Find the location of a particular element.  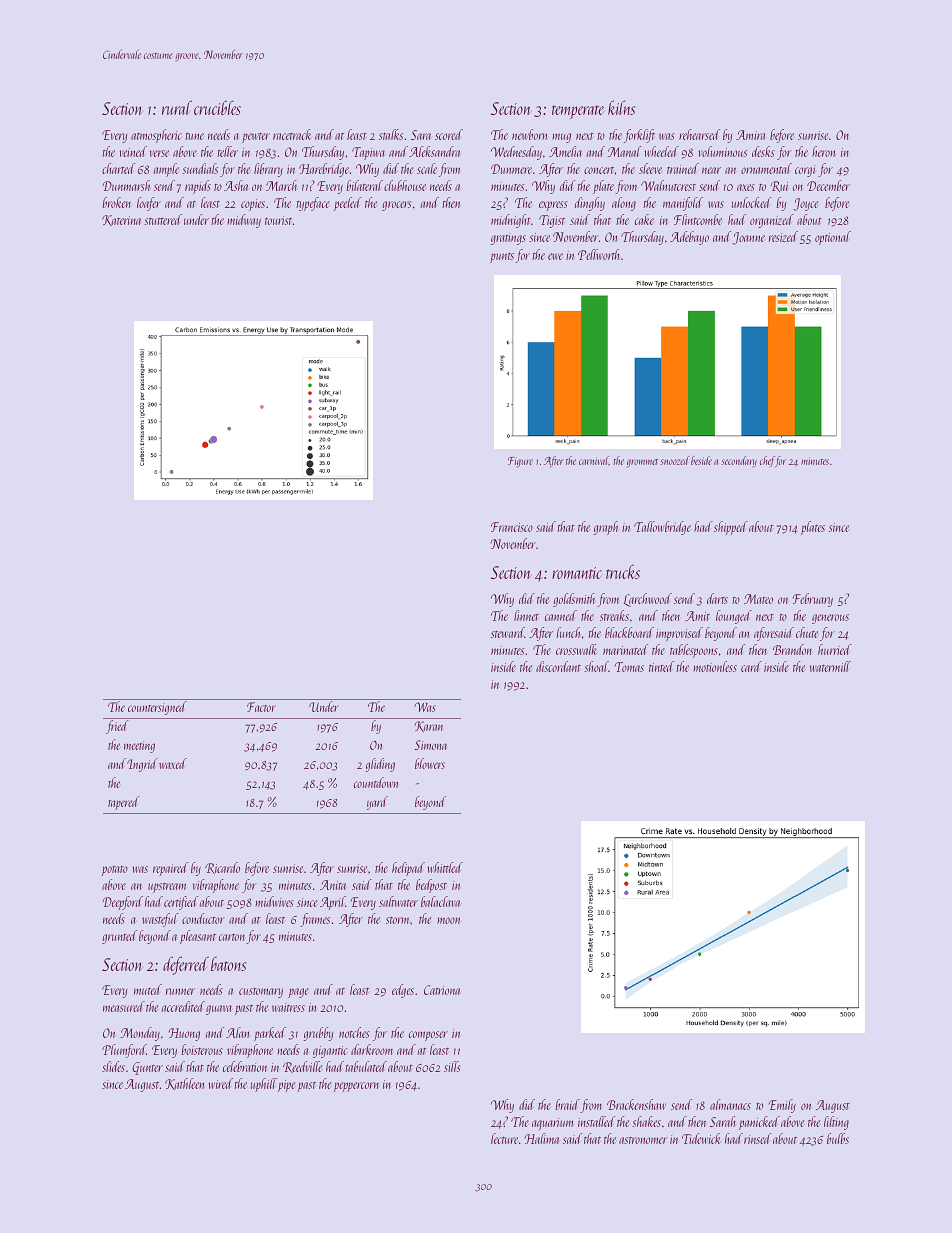

kilns is located at coordinates (621, 107).
